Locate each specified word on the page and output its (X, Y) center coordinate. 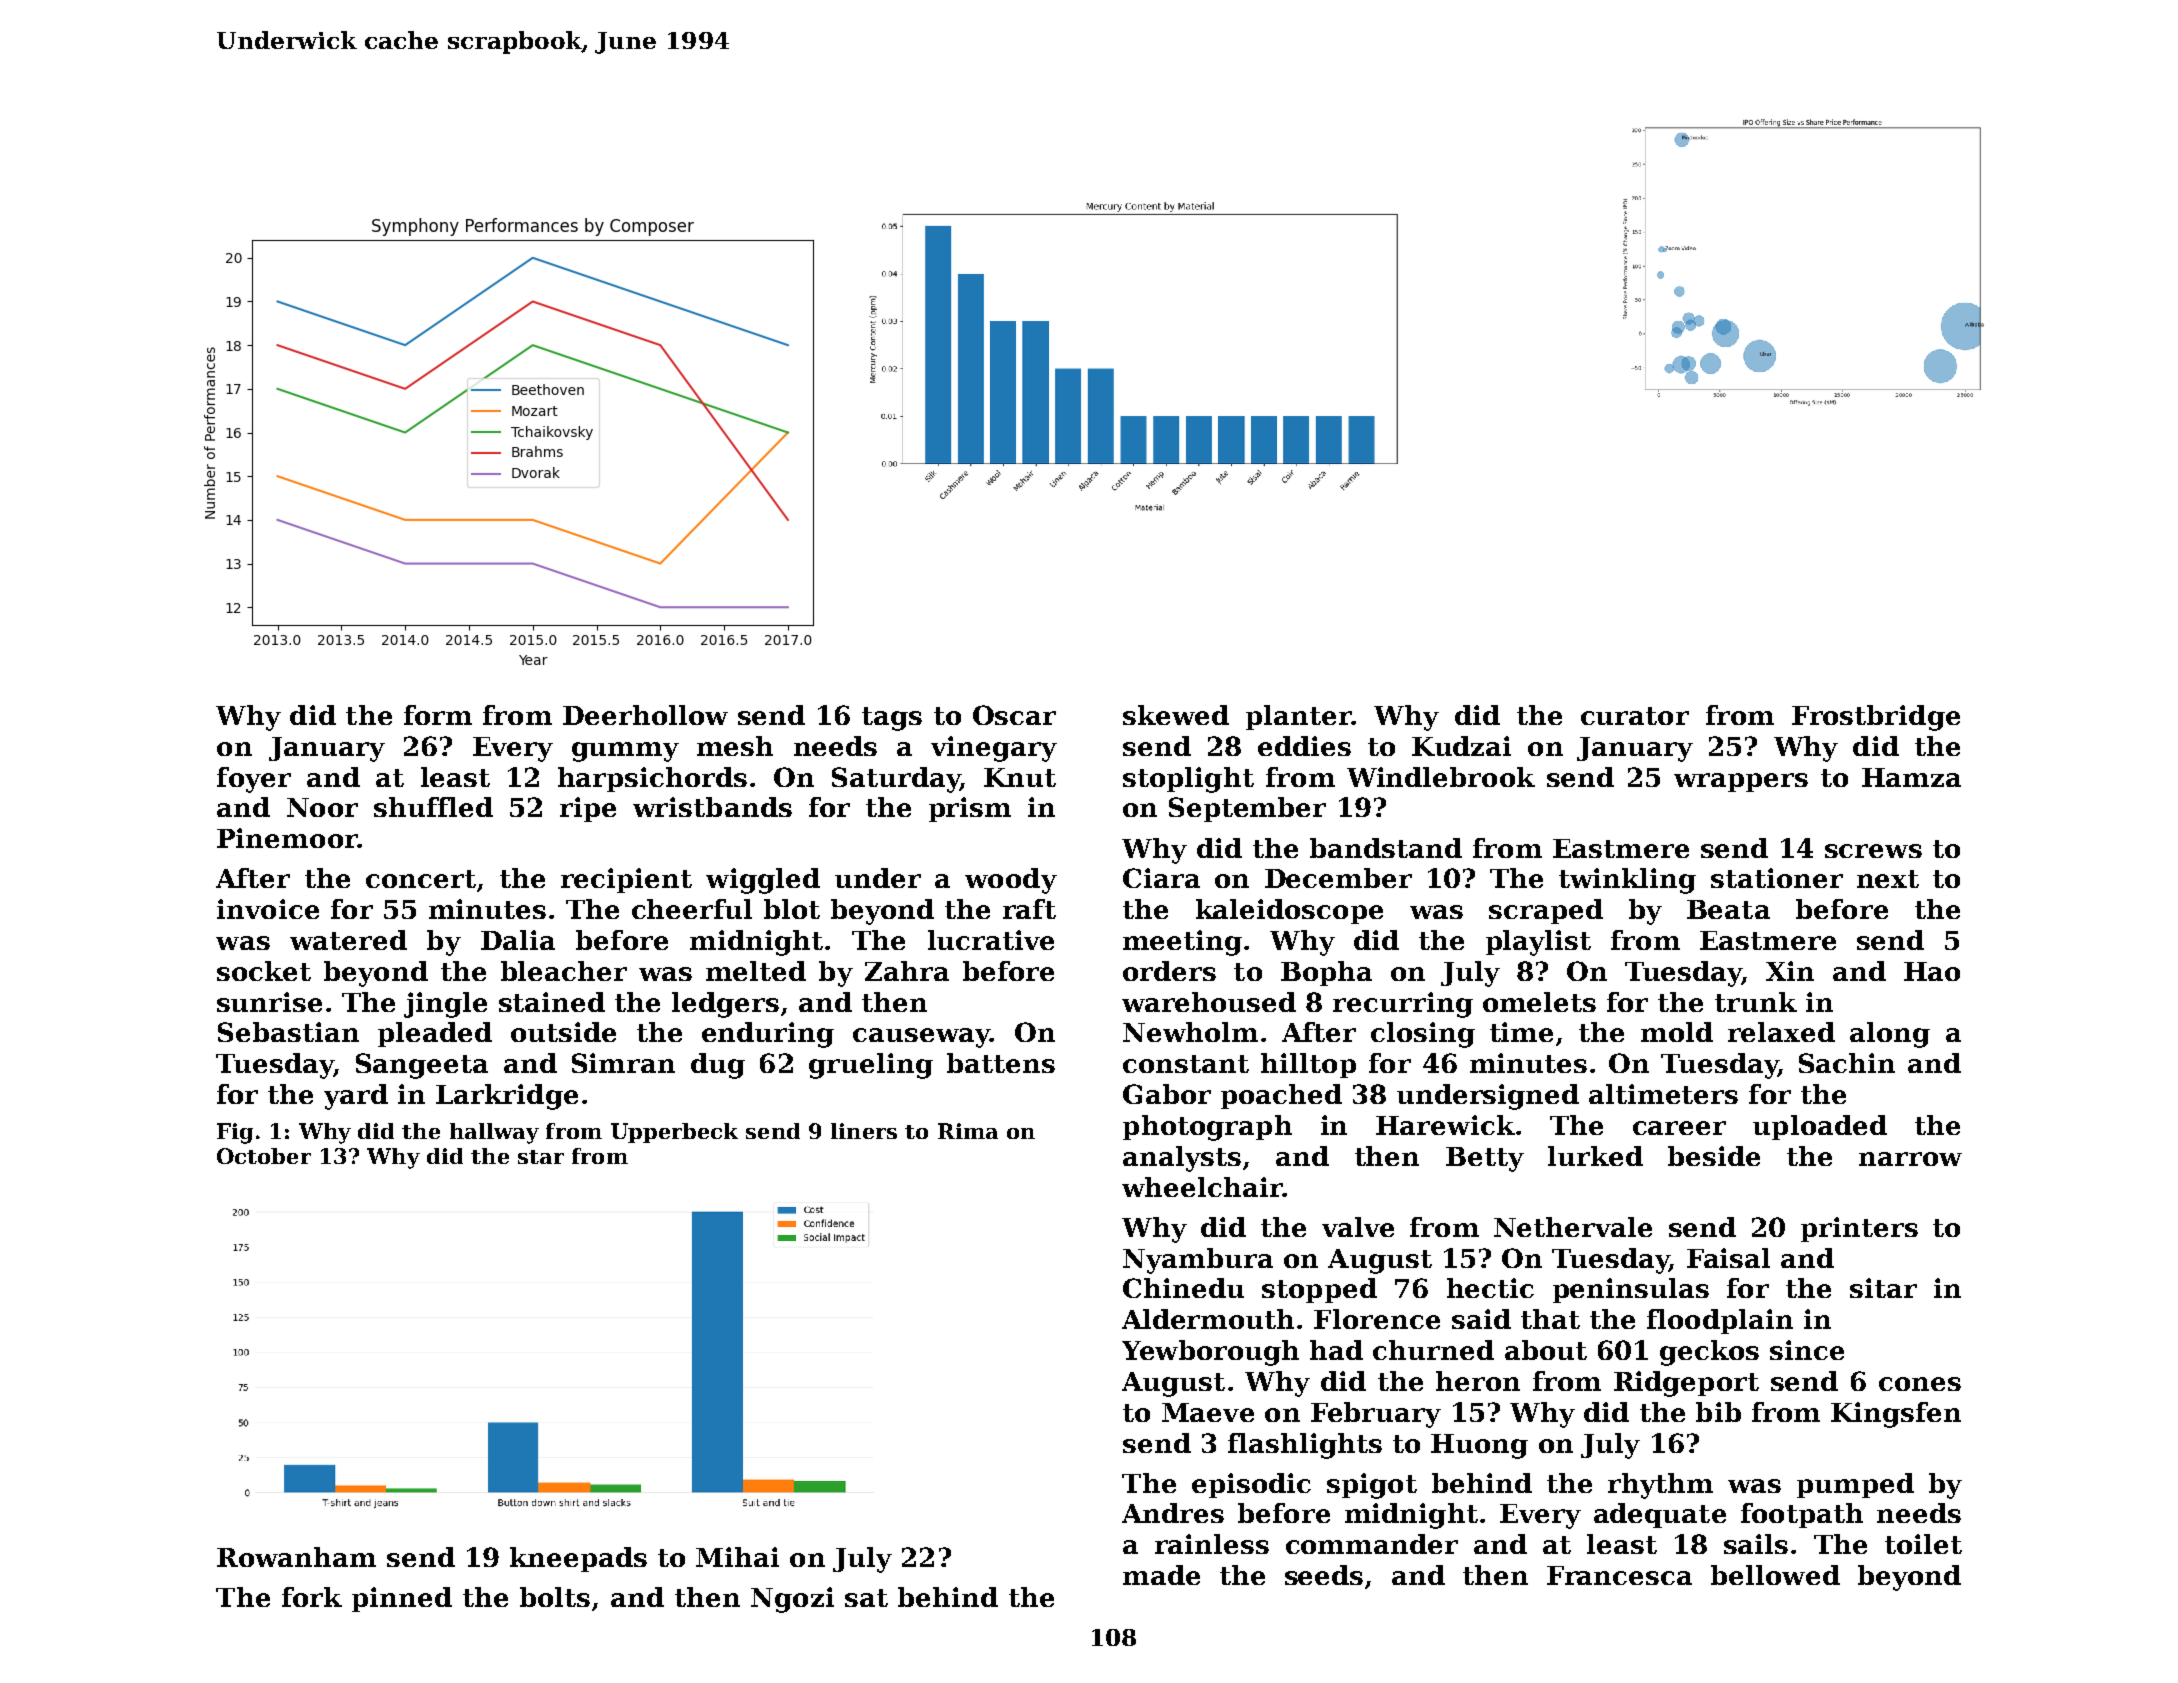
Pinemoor (287, 838)
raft (1029, 909)
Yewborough (1210, 1353)
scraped (1546, 911)
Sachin (1847, 1063)
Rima (968, 1131)
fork (312, 1597)
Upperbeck (674, 1133)
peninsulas (1631, 1290)
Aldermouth (1208, 1319)
